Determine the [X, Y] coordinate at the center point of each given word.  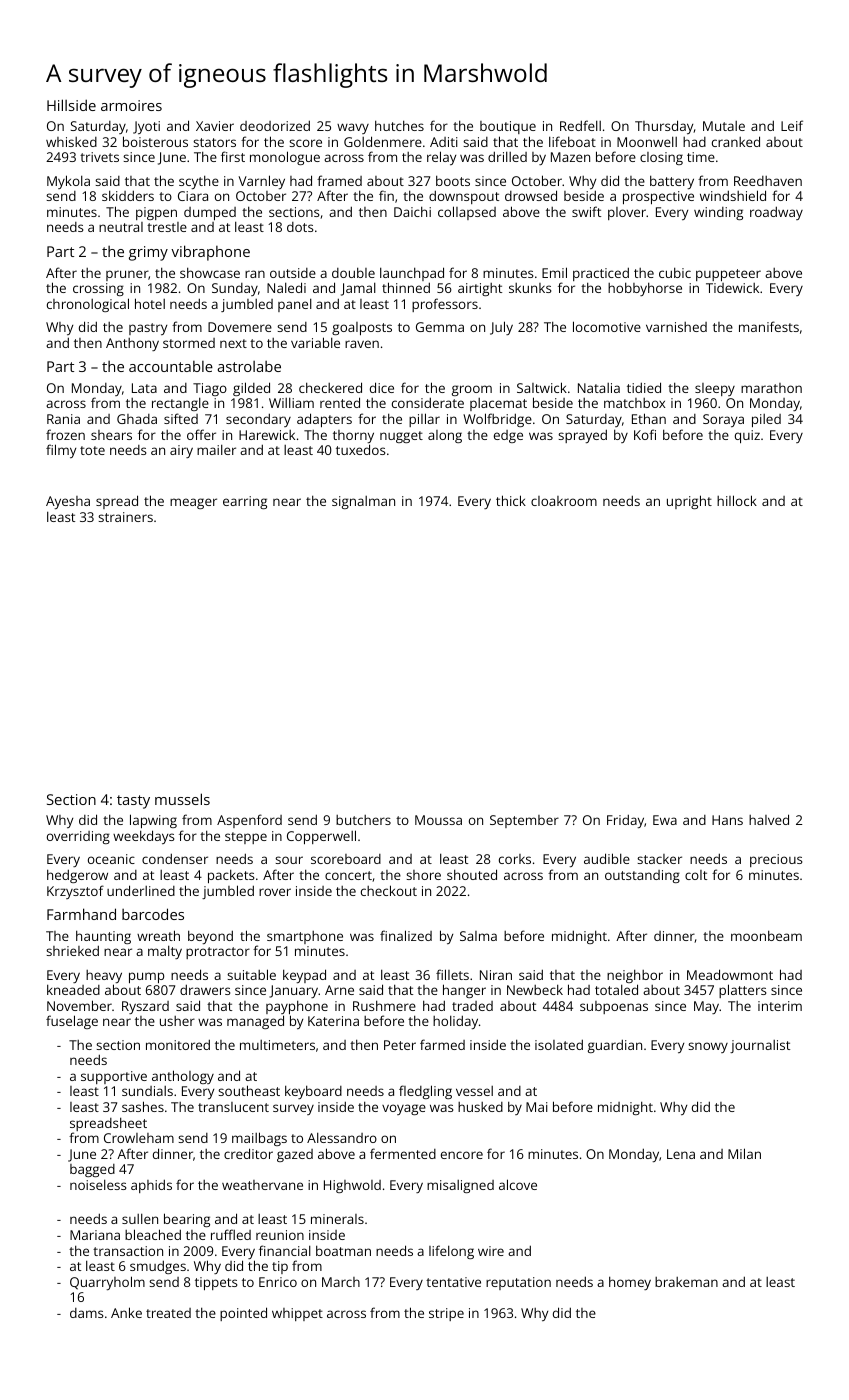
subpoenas [614, 1007]
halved [769, 819]
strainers [125, 517]
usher [177, 1021]
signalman [363, 502]
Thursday [664, 127]
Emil [554, 272]
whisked [71, 142]
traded [472, 1006]
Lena [681, 1154]
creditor [248, 1153]
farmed [442, 1044]
